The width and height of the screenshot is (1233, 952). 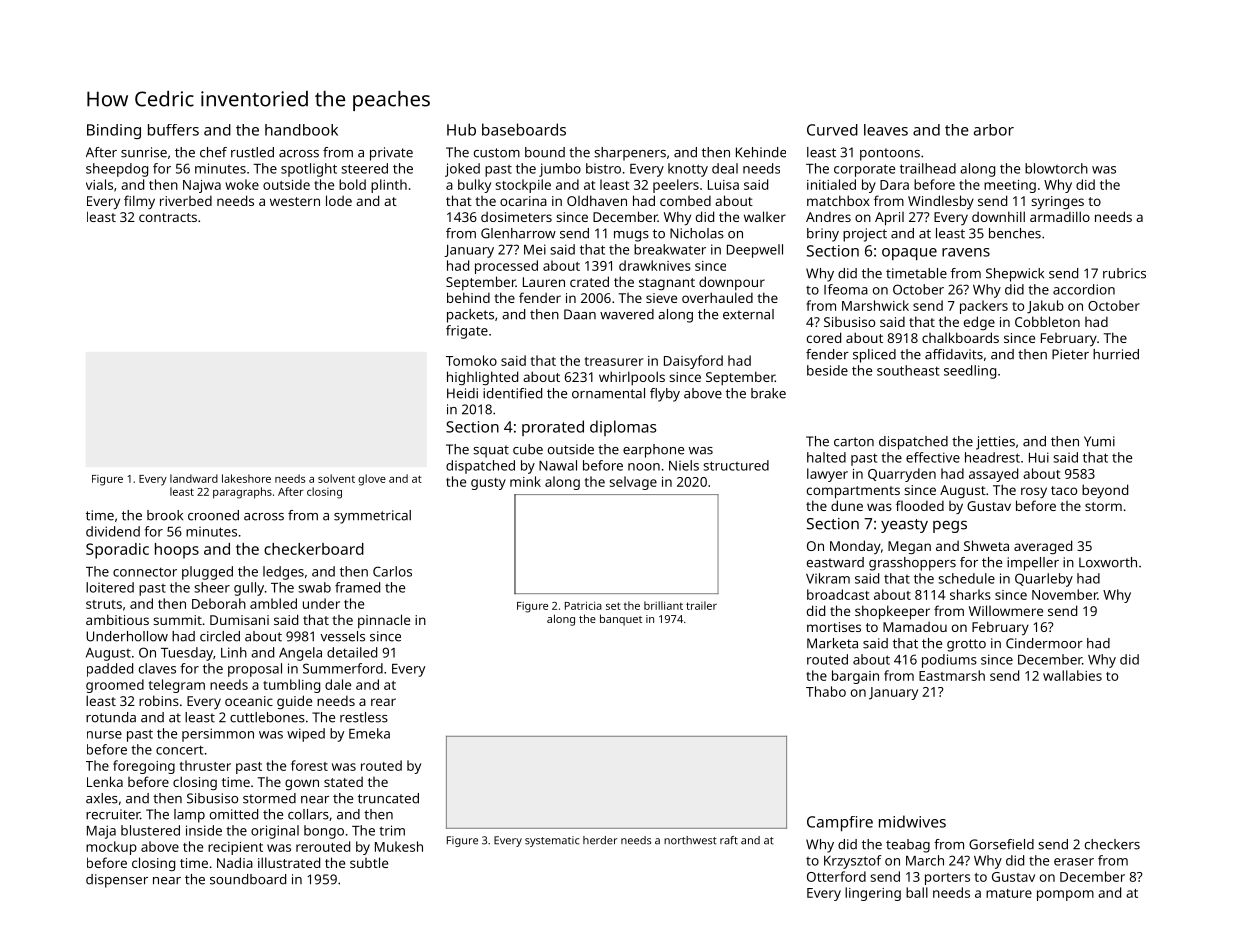 What do you see at coordinates (1105, 491) in the screenshot?
I see `beyond` at bounding box center [1105, 491].
